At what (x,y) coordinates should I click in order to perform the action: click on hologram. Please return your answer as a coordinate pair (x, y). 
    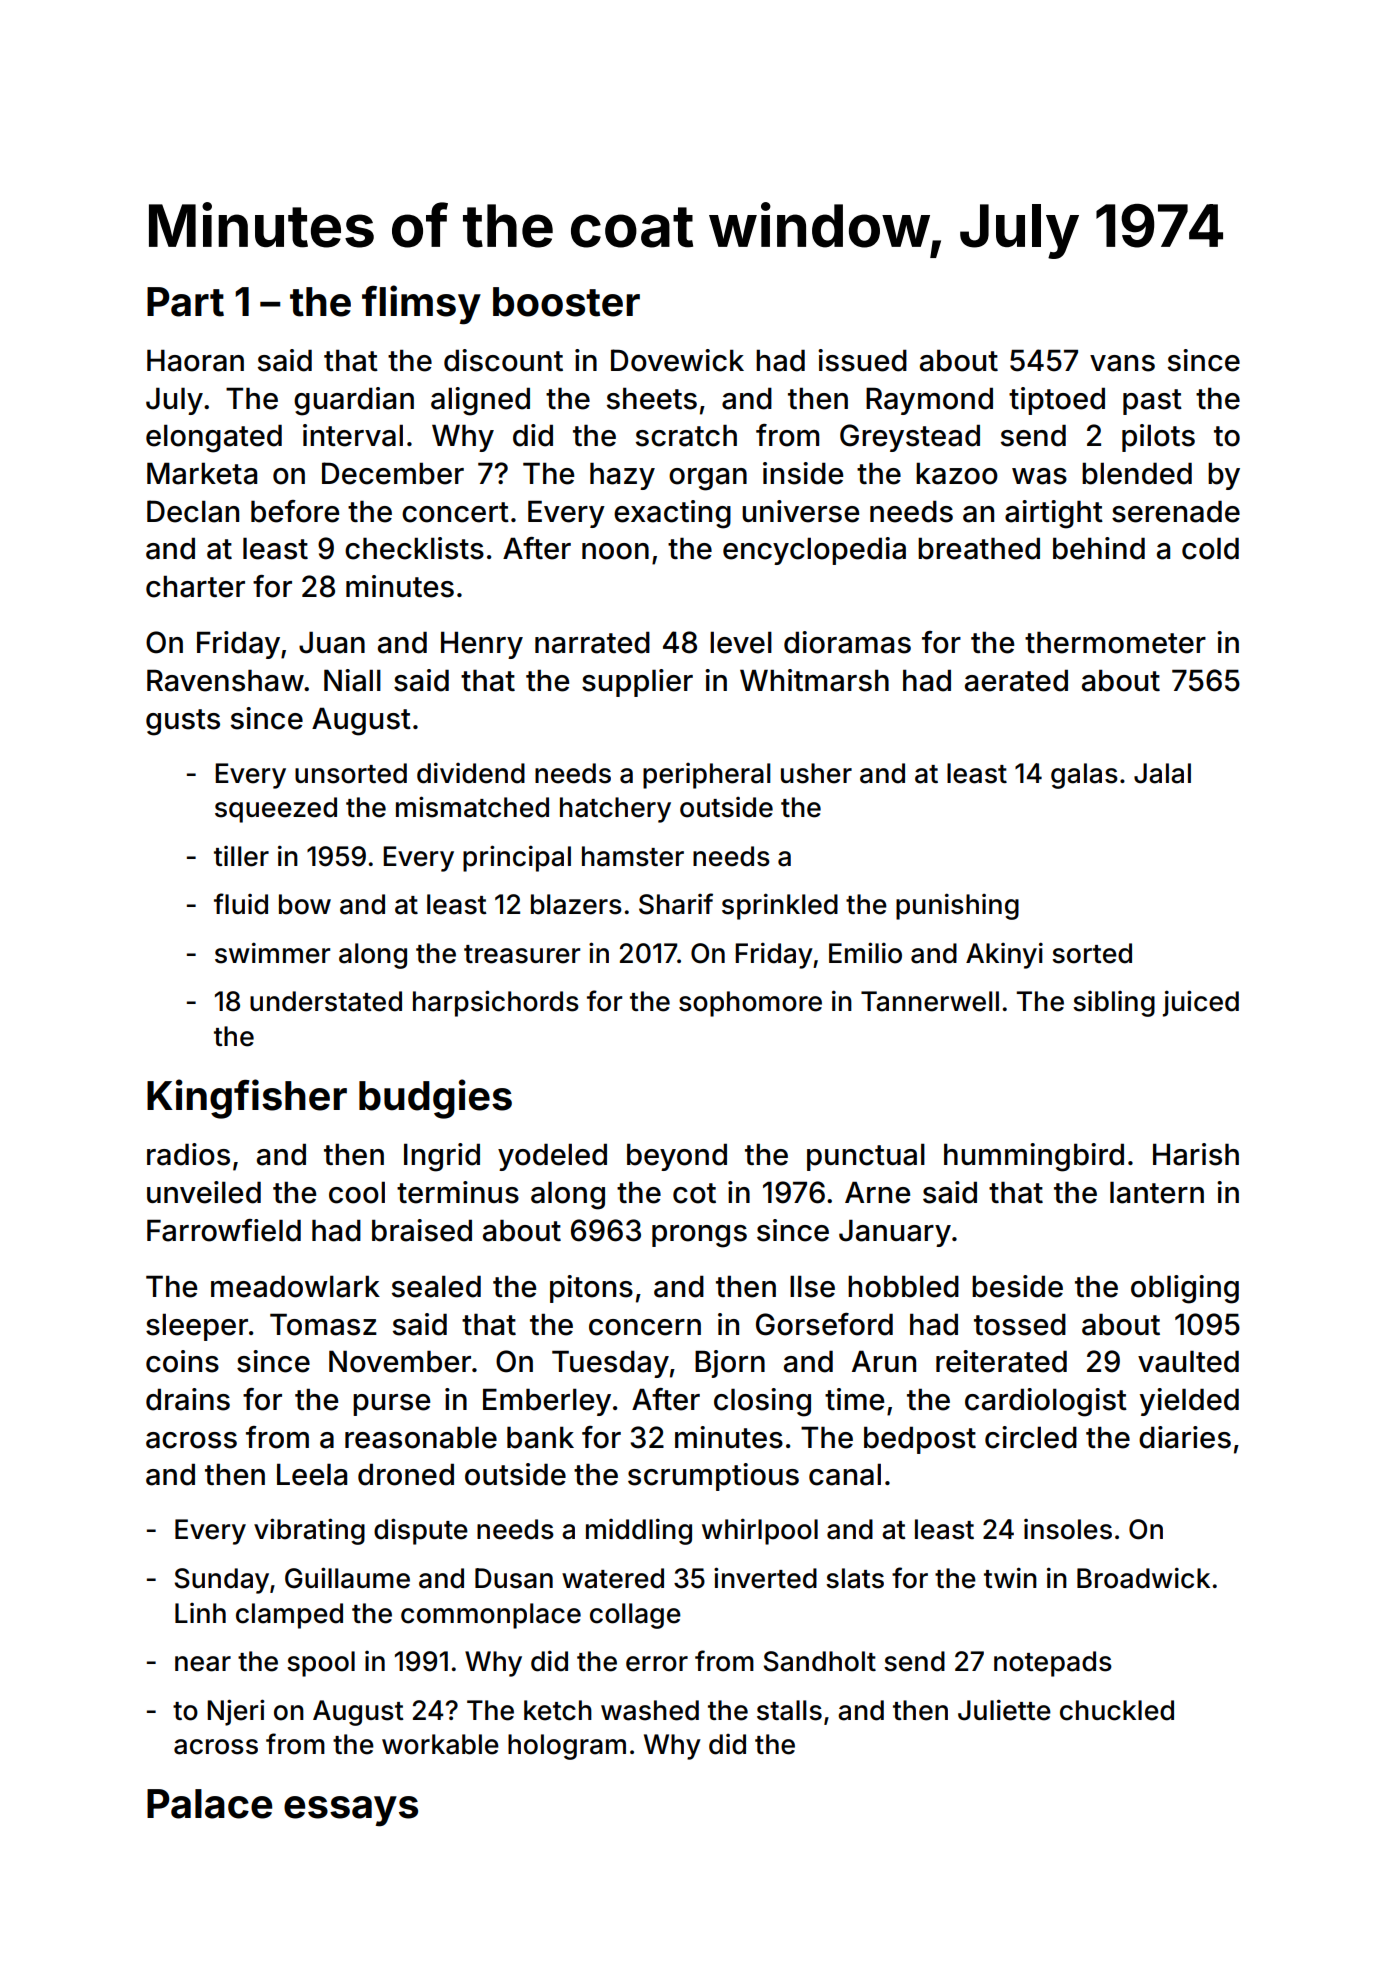
    Looking at the image, I should click on (567, 1747).
